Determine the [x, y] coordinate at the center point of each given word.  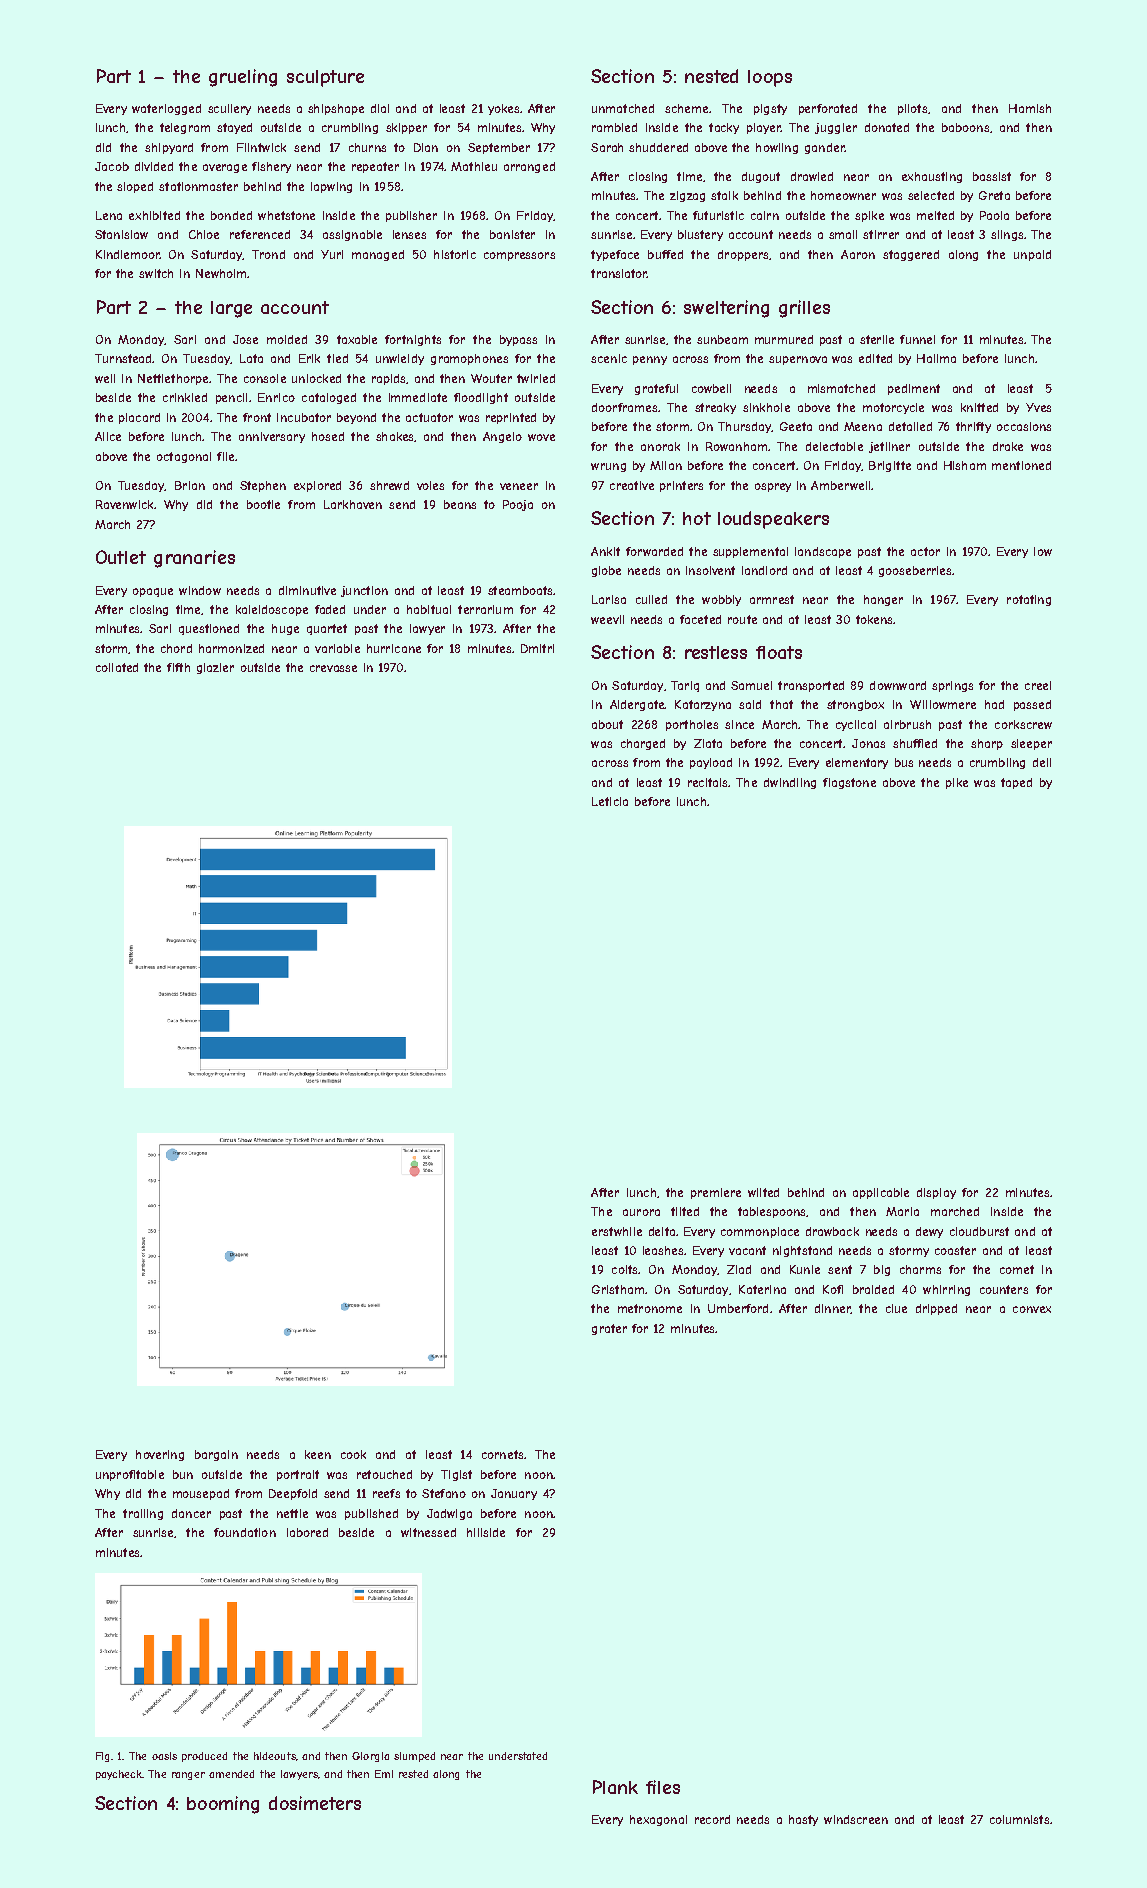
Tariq [685, 686]
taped [1016, 783]
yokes [503, 109]
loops [770, 78]
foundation [245, 1532]
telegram [185, 128]
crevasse [333, 668]
